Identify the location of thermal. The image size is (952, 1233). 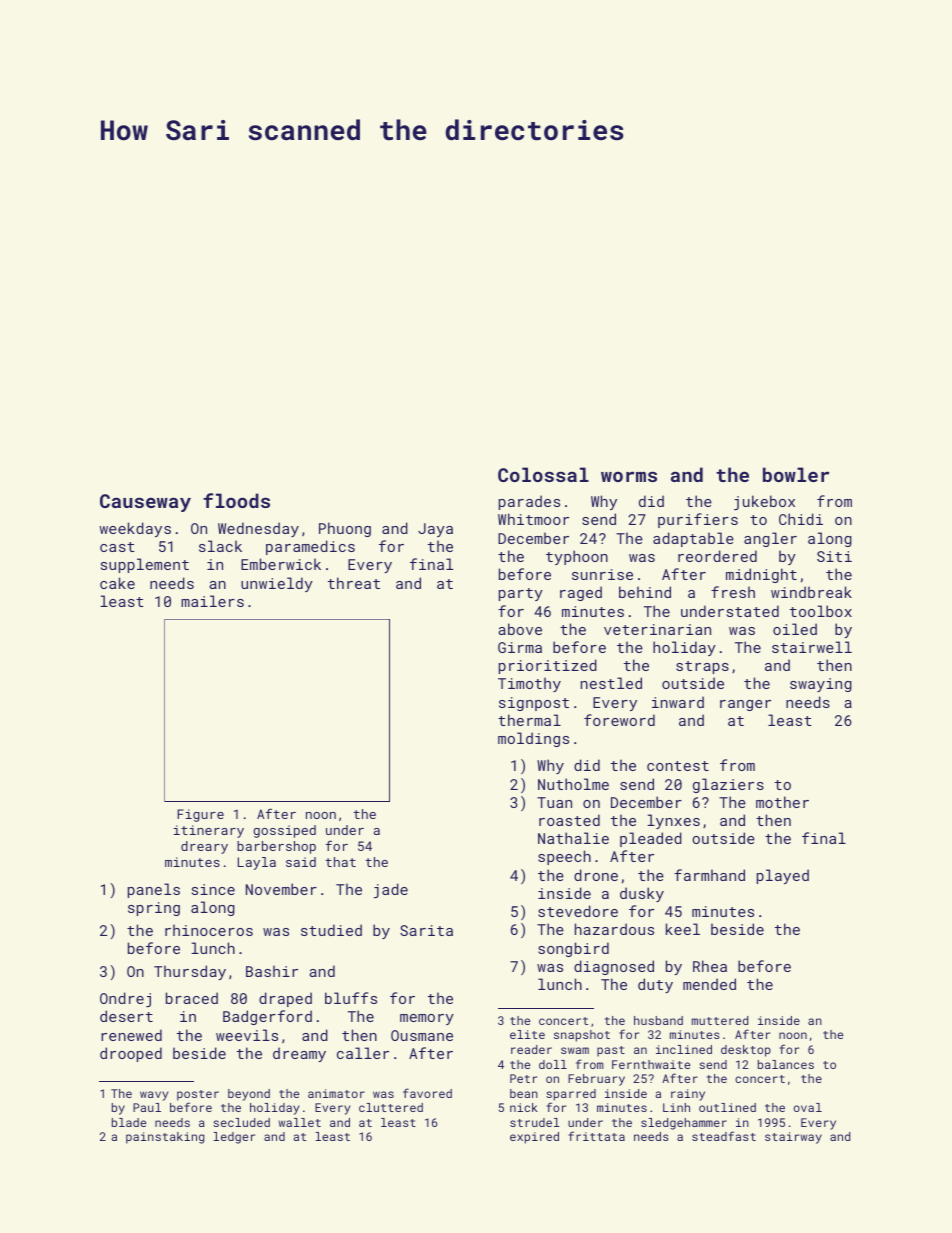
(529, 720).
